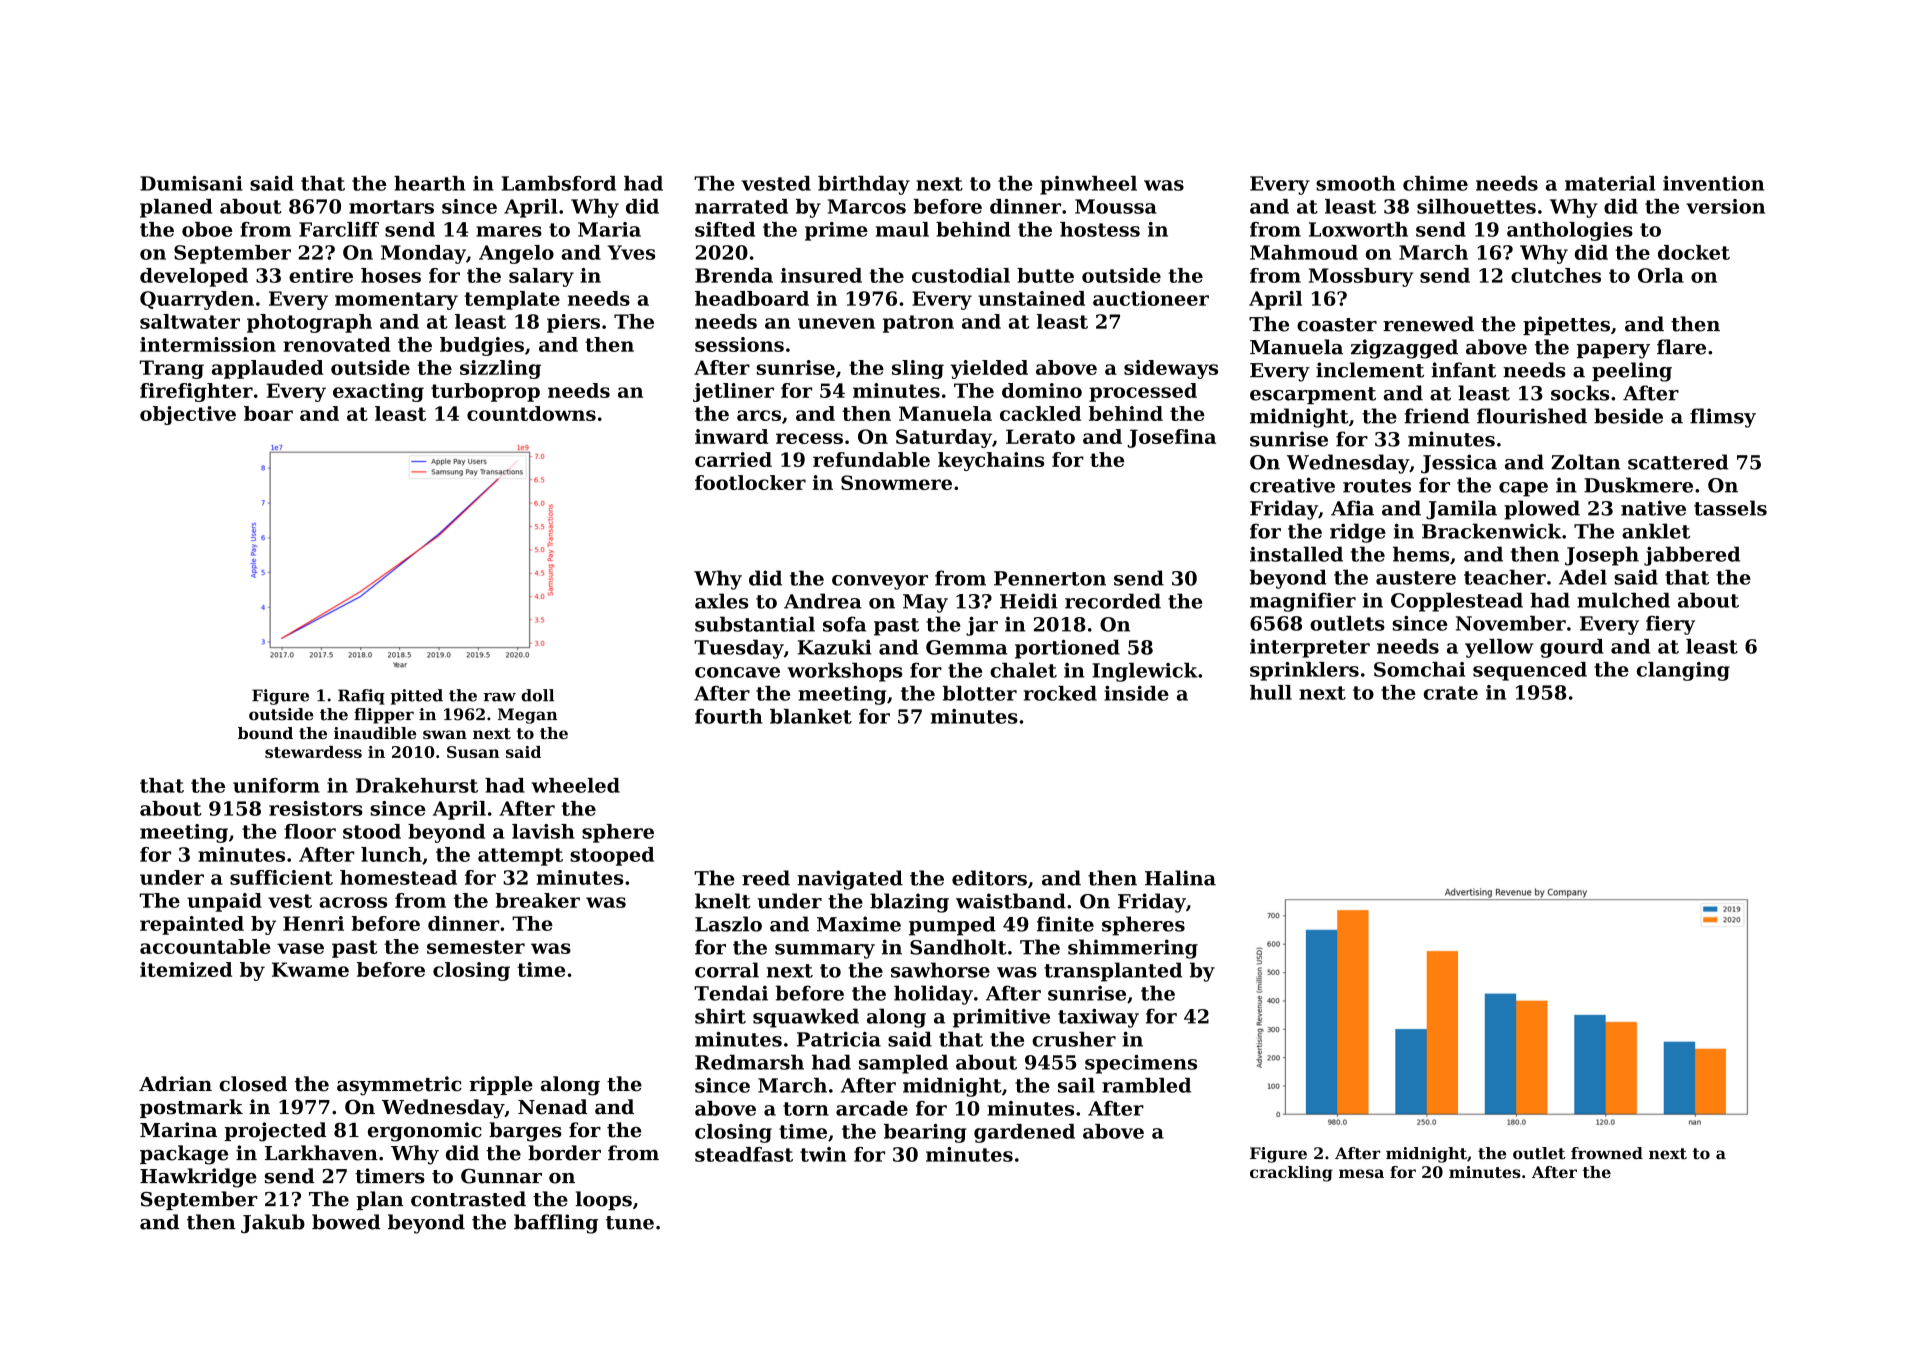 The height and width of the image is (1355, 1916). I want to click on birthday, so click(864, 185).
